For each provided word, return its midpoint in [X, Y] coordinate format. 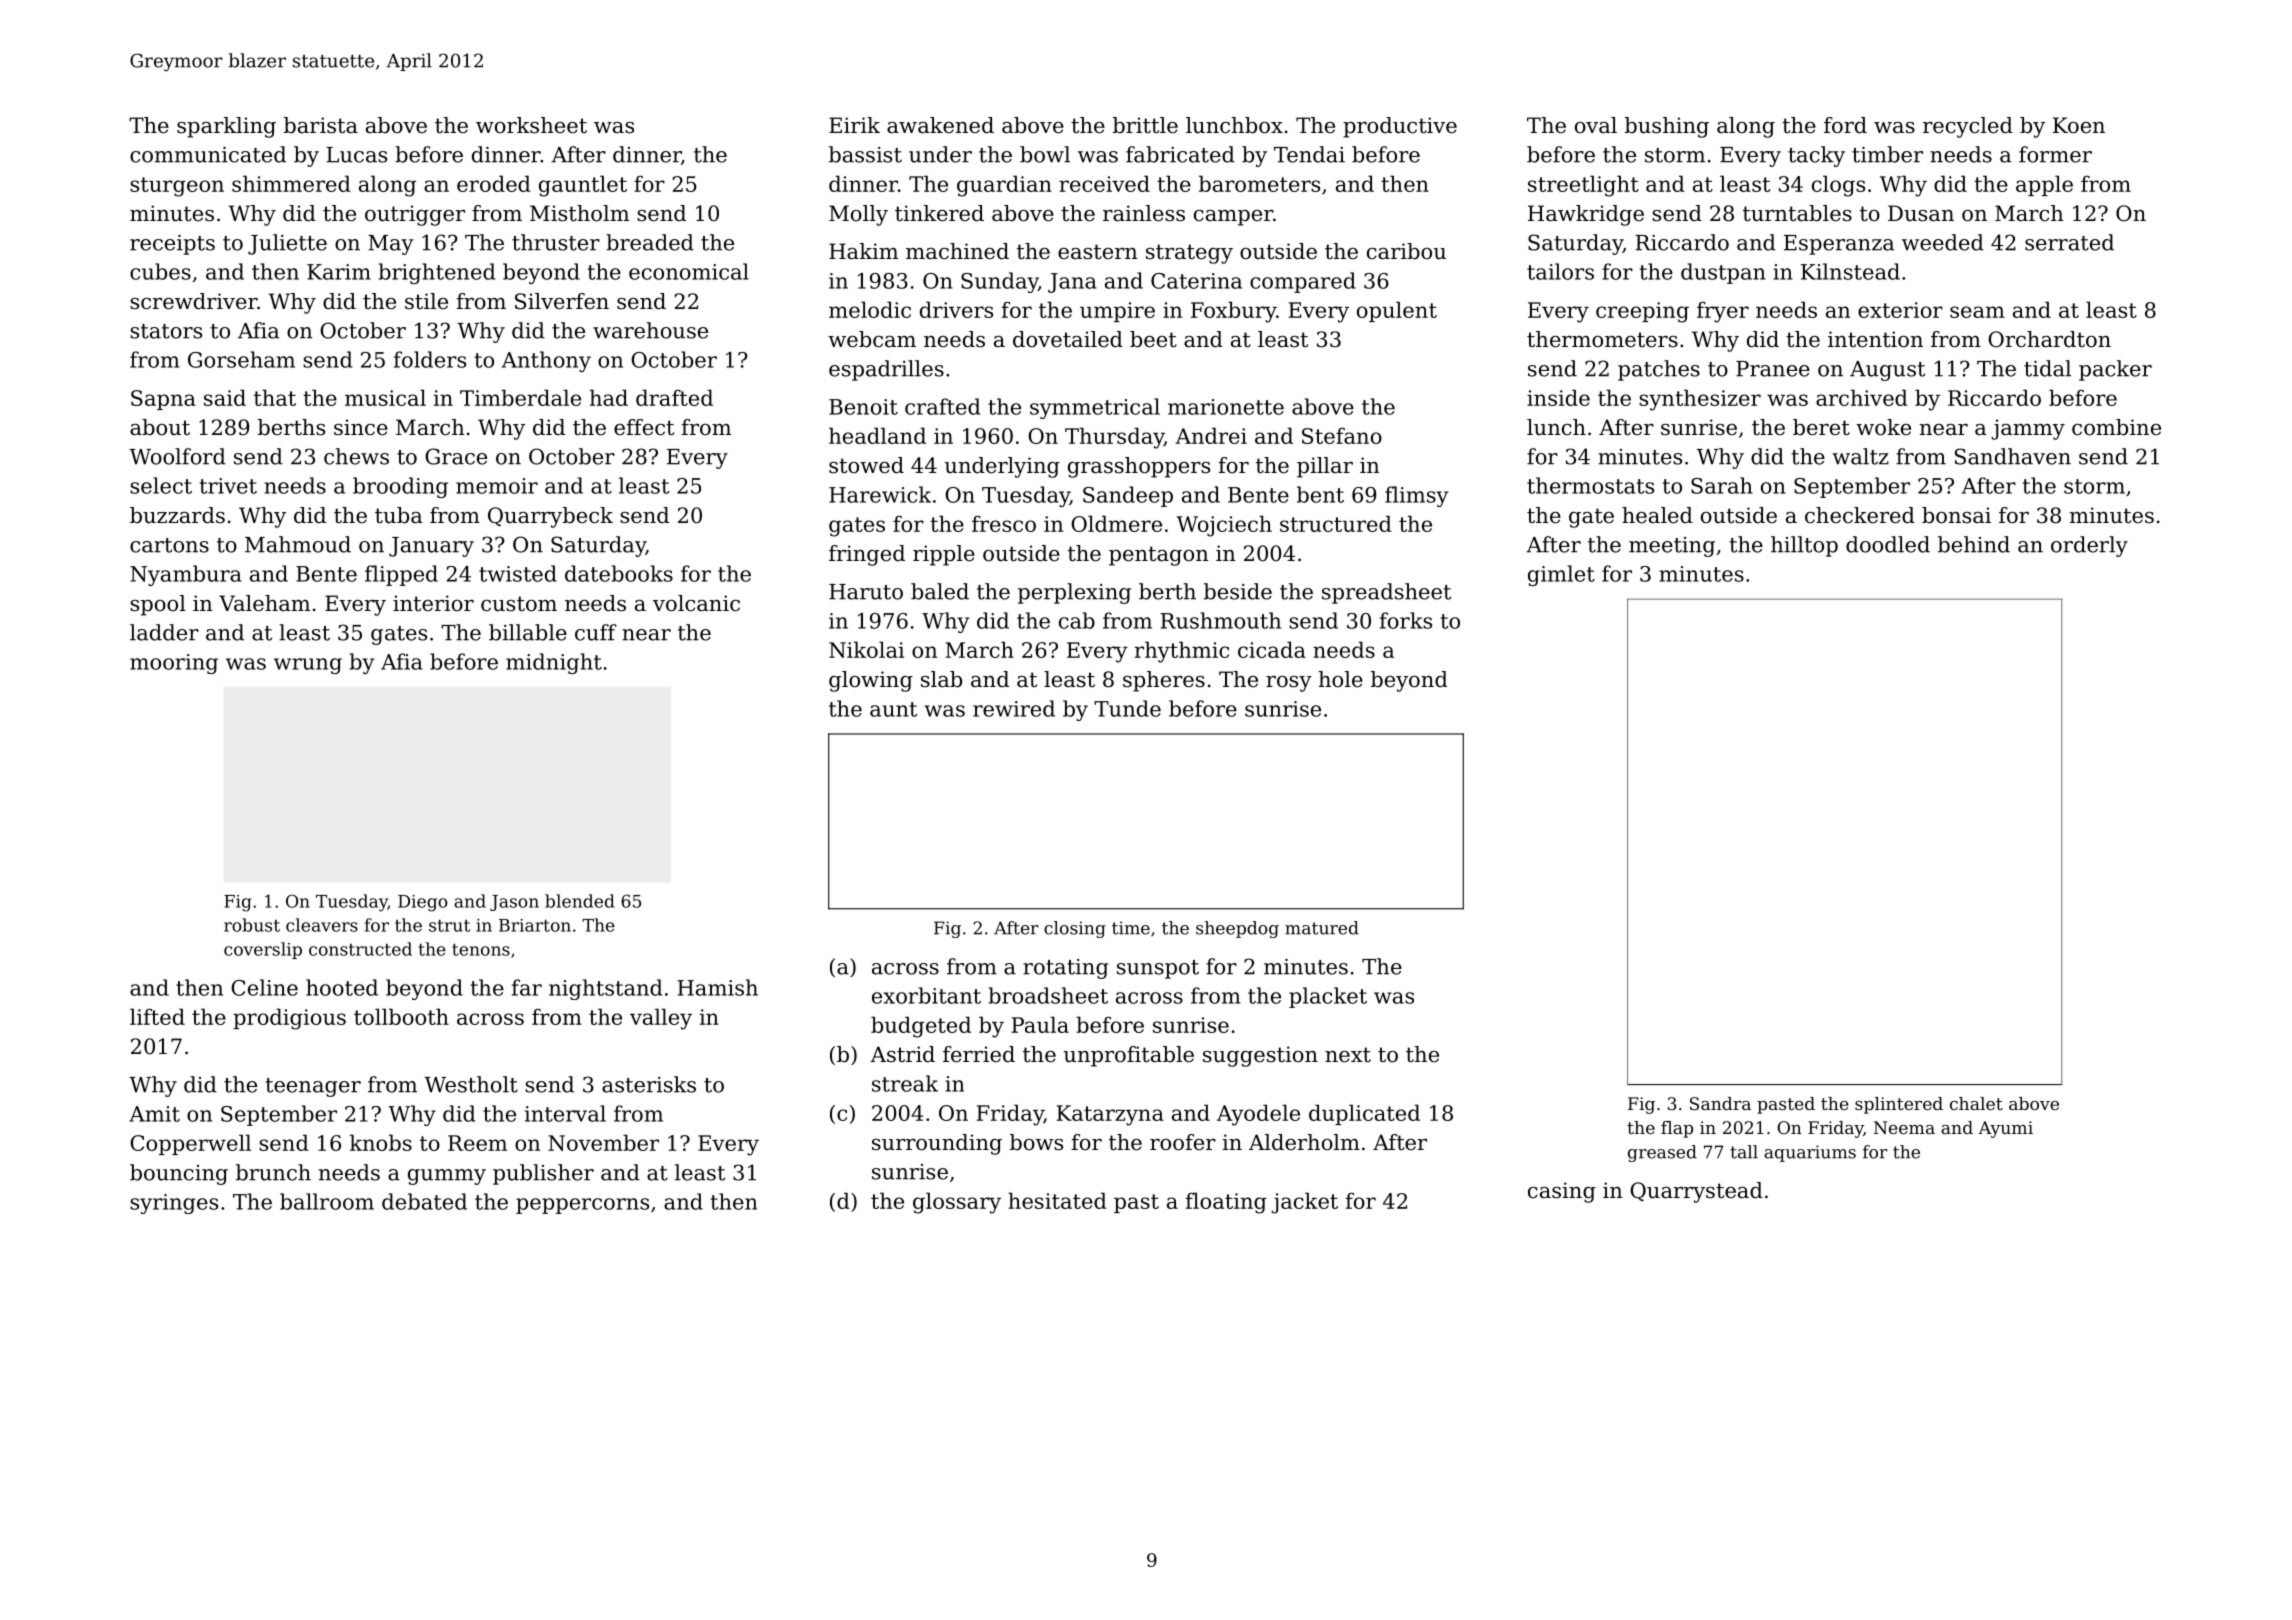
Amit [154, 1114]
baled [940, 591]
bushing [1667, 127]
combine [2116, 427]
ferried [979, 1054]
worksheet [531, 125]
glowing [871, 681]
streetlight [1583, 186]
